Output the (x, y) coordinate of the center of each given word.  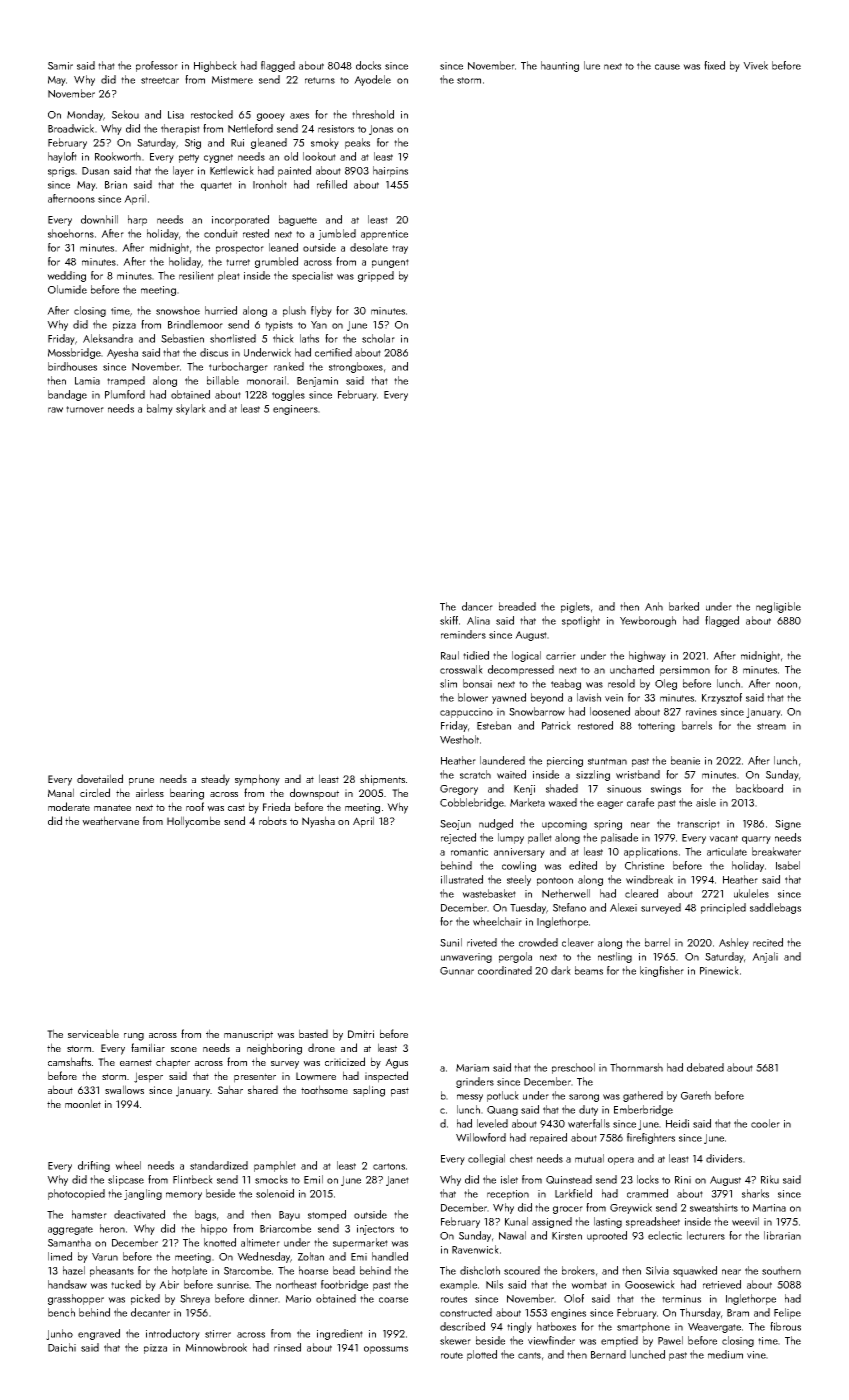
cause (667, 67)
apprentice (384, 235)
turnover (85, 409)
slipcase (126, 1180)
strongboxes (356, 367)
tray (400, 249)
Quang (502, 1111)
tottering (656, 727)
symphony (257, 780)
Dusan (95, 171)
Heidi (677, 1123)
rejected (458, 838)
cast (236, 807)
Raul (450, 655)
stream (771, 726)
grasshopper (76, 1299)
